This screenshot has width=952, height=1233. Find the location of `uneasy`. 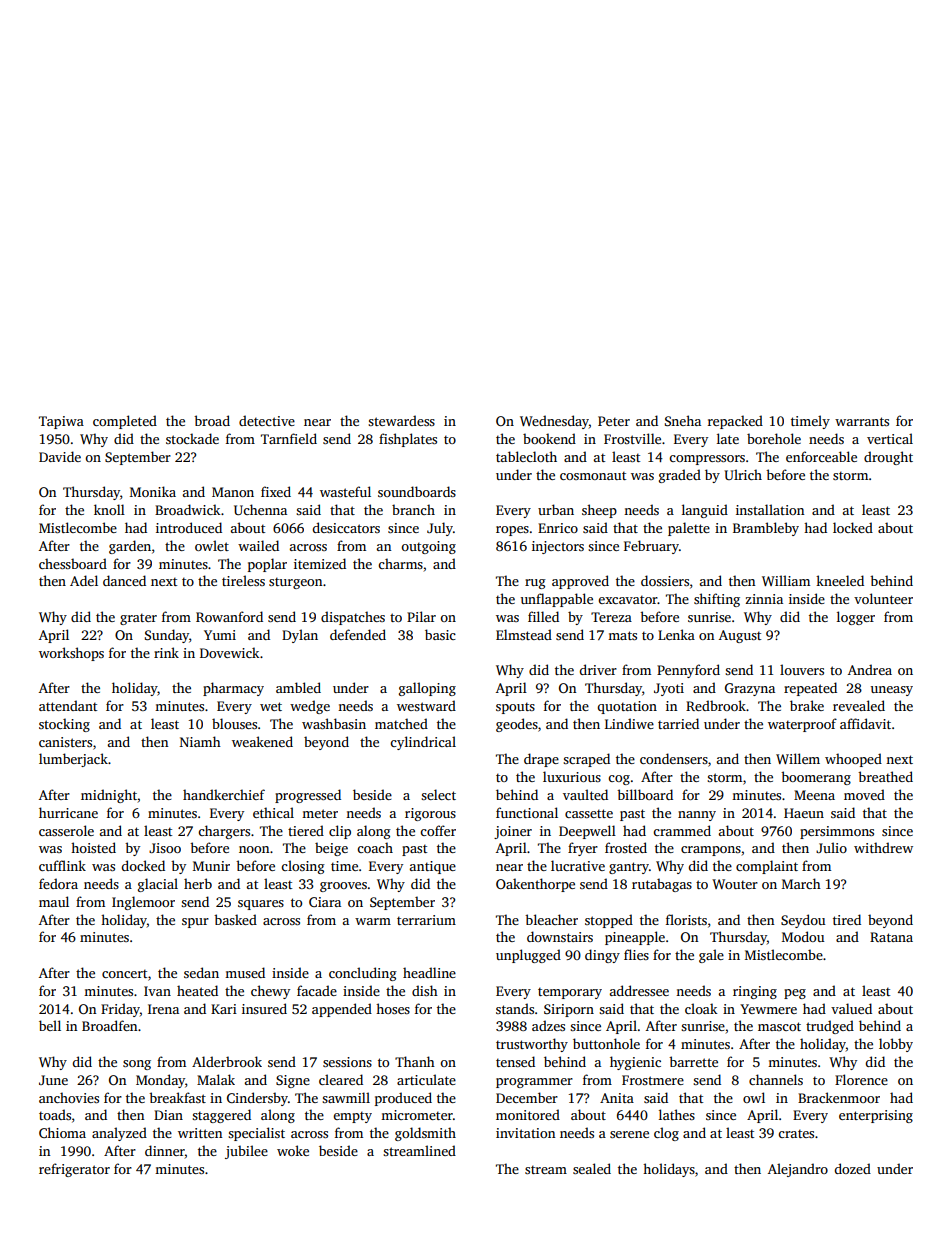

uneasy is located at coordinates (892, 691).
